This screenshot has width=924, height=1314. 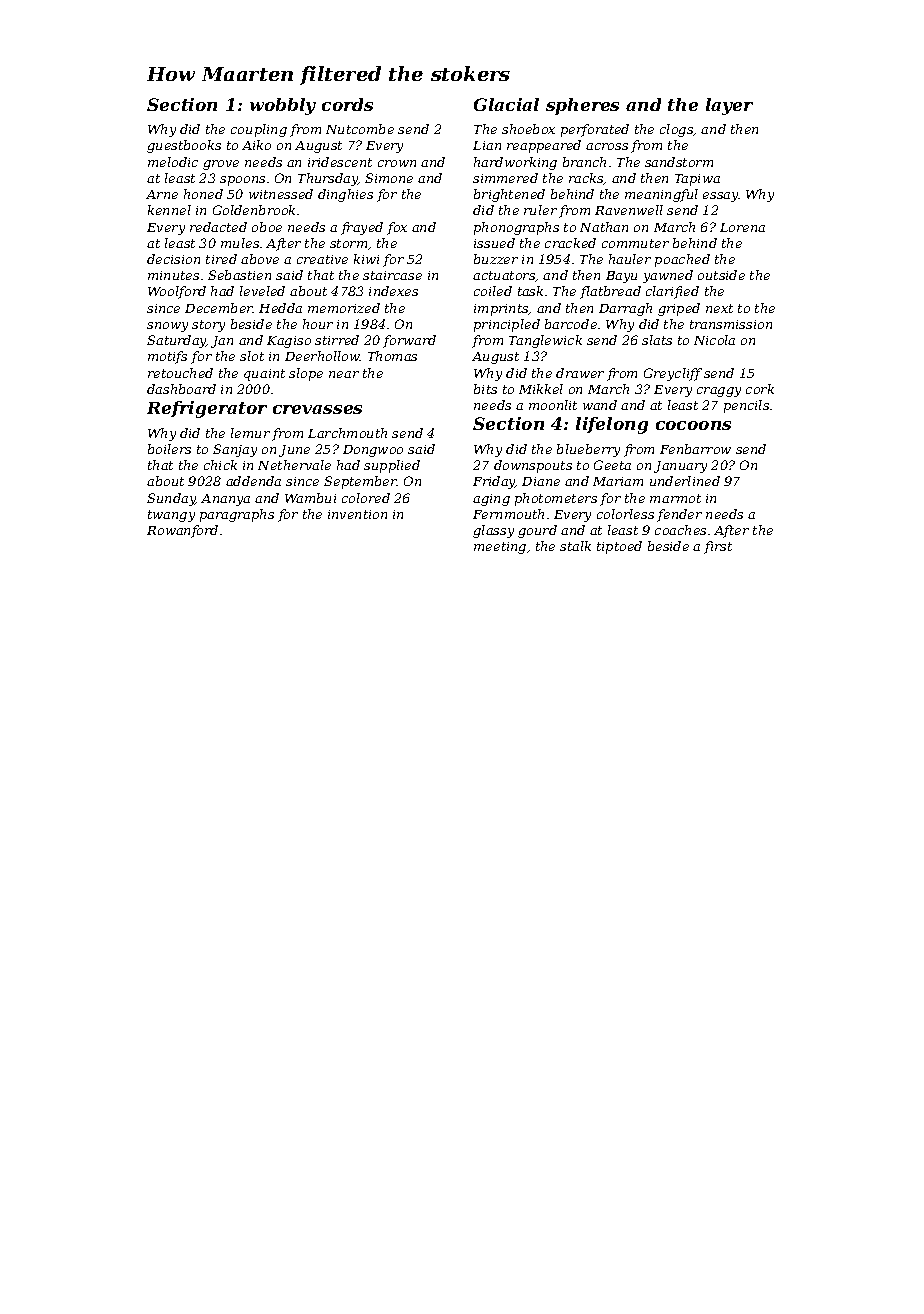 I want to click on wobbly, so click(x=283, y=106).
